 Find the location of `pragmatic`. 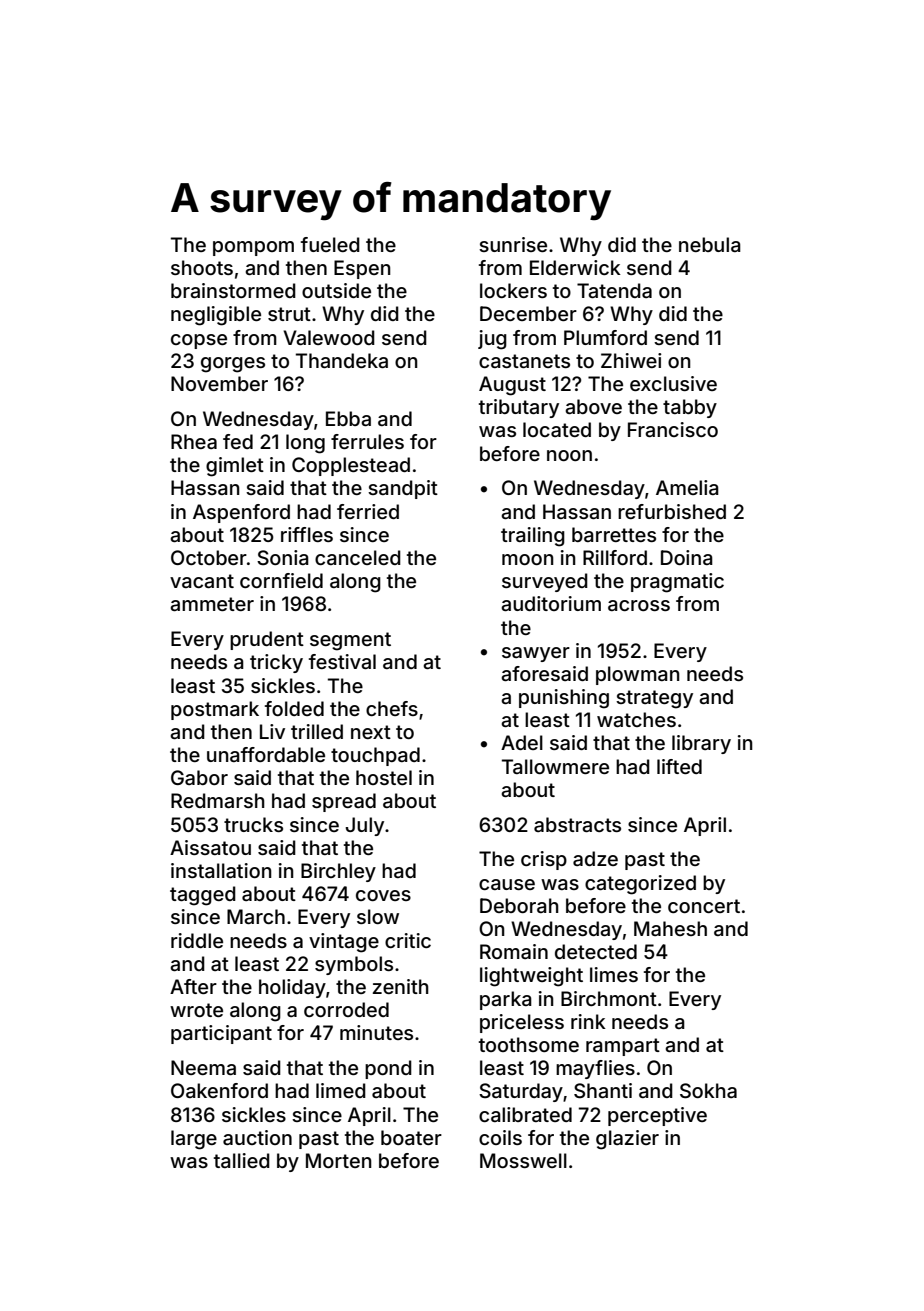

pragmatic is located at coordinates (677, 583).
